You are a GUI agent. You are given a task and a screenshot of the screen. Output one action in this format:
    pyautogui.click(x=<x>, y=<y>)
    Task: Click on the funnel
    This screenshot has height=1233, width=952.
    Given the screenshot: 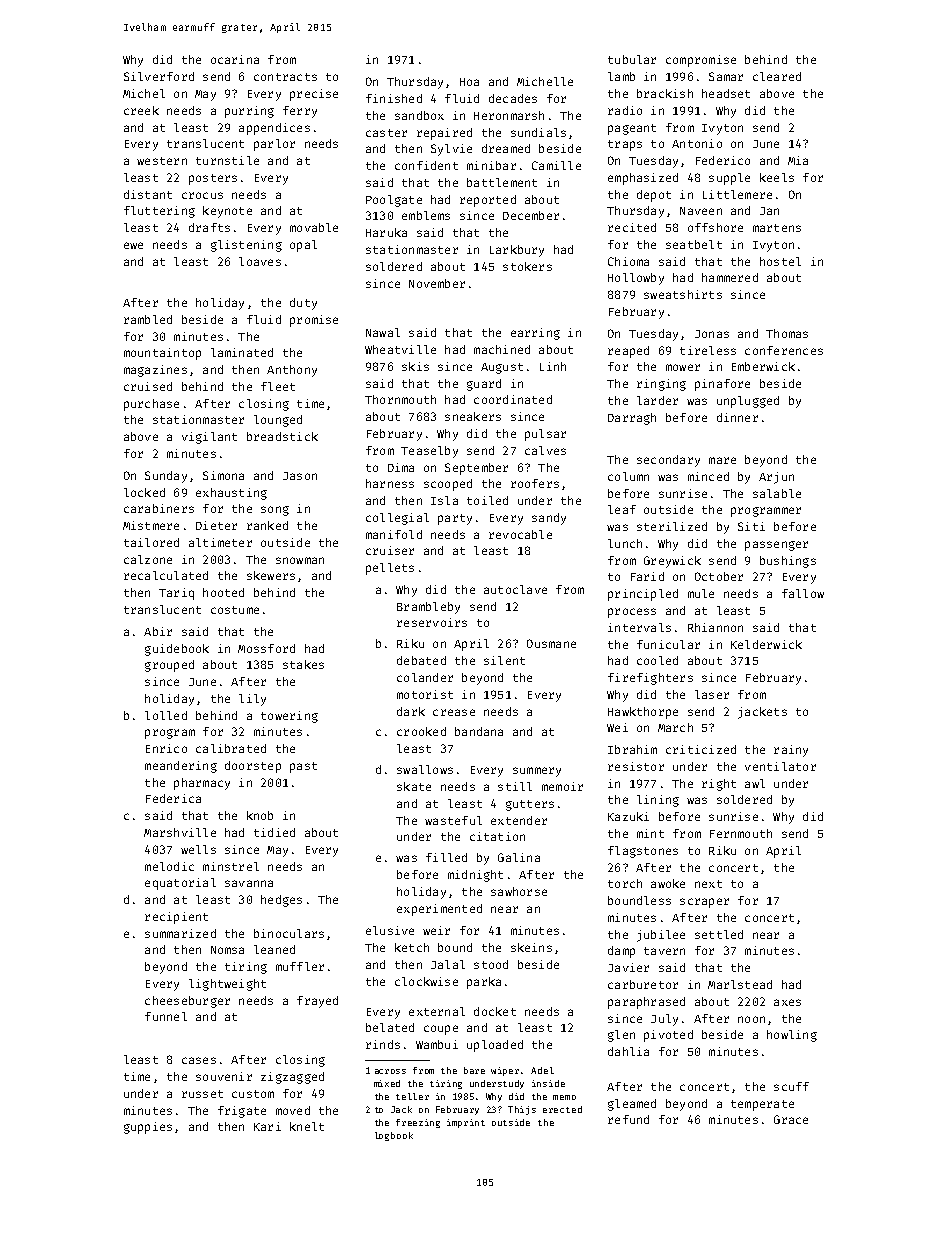 What is the action you would take?
    pyautogui.click(x=166, y=1016)
